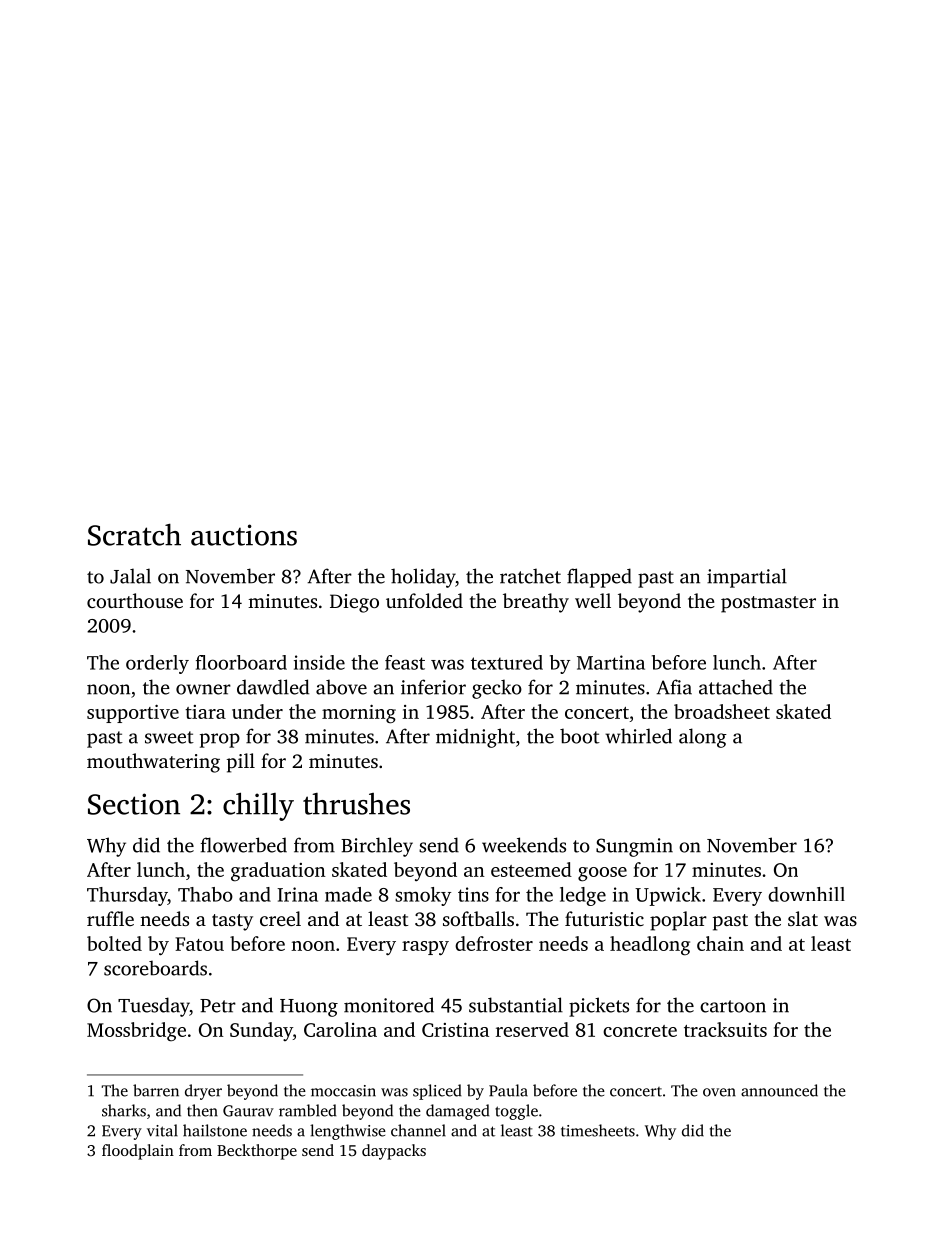 The image size is (952, 1233). What do you see at coordinates (356, 804) in the screenshot?
I see `thrushes` at bounding box center [356, 804].
